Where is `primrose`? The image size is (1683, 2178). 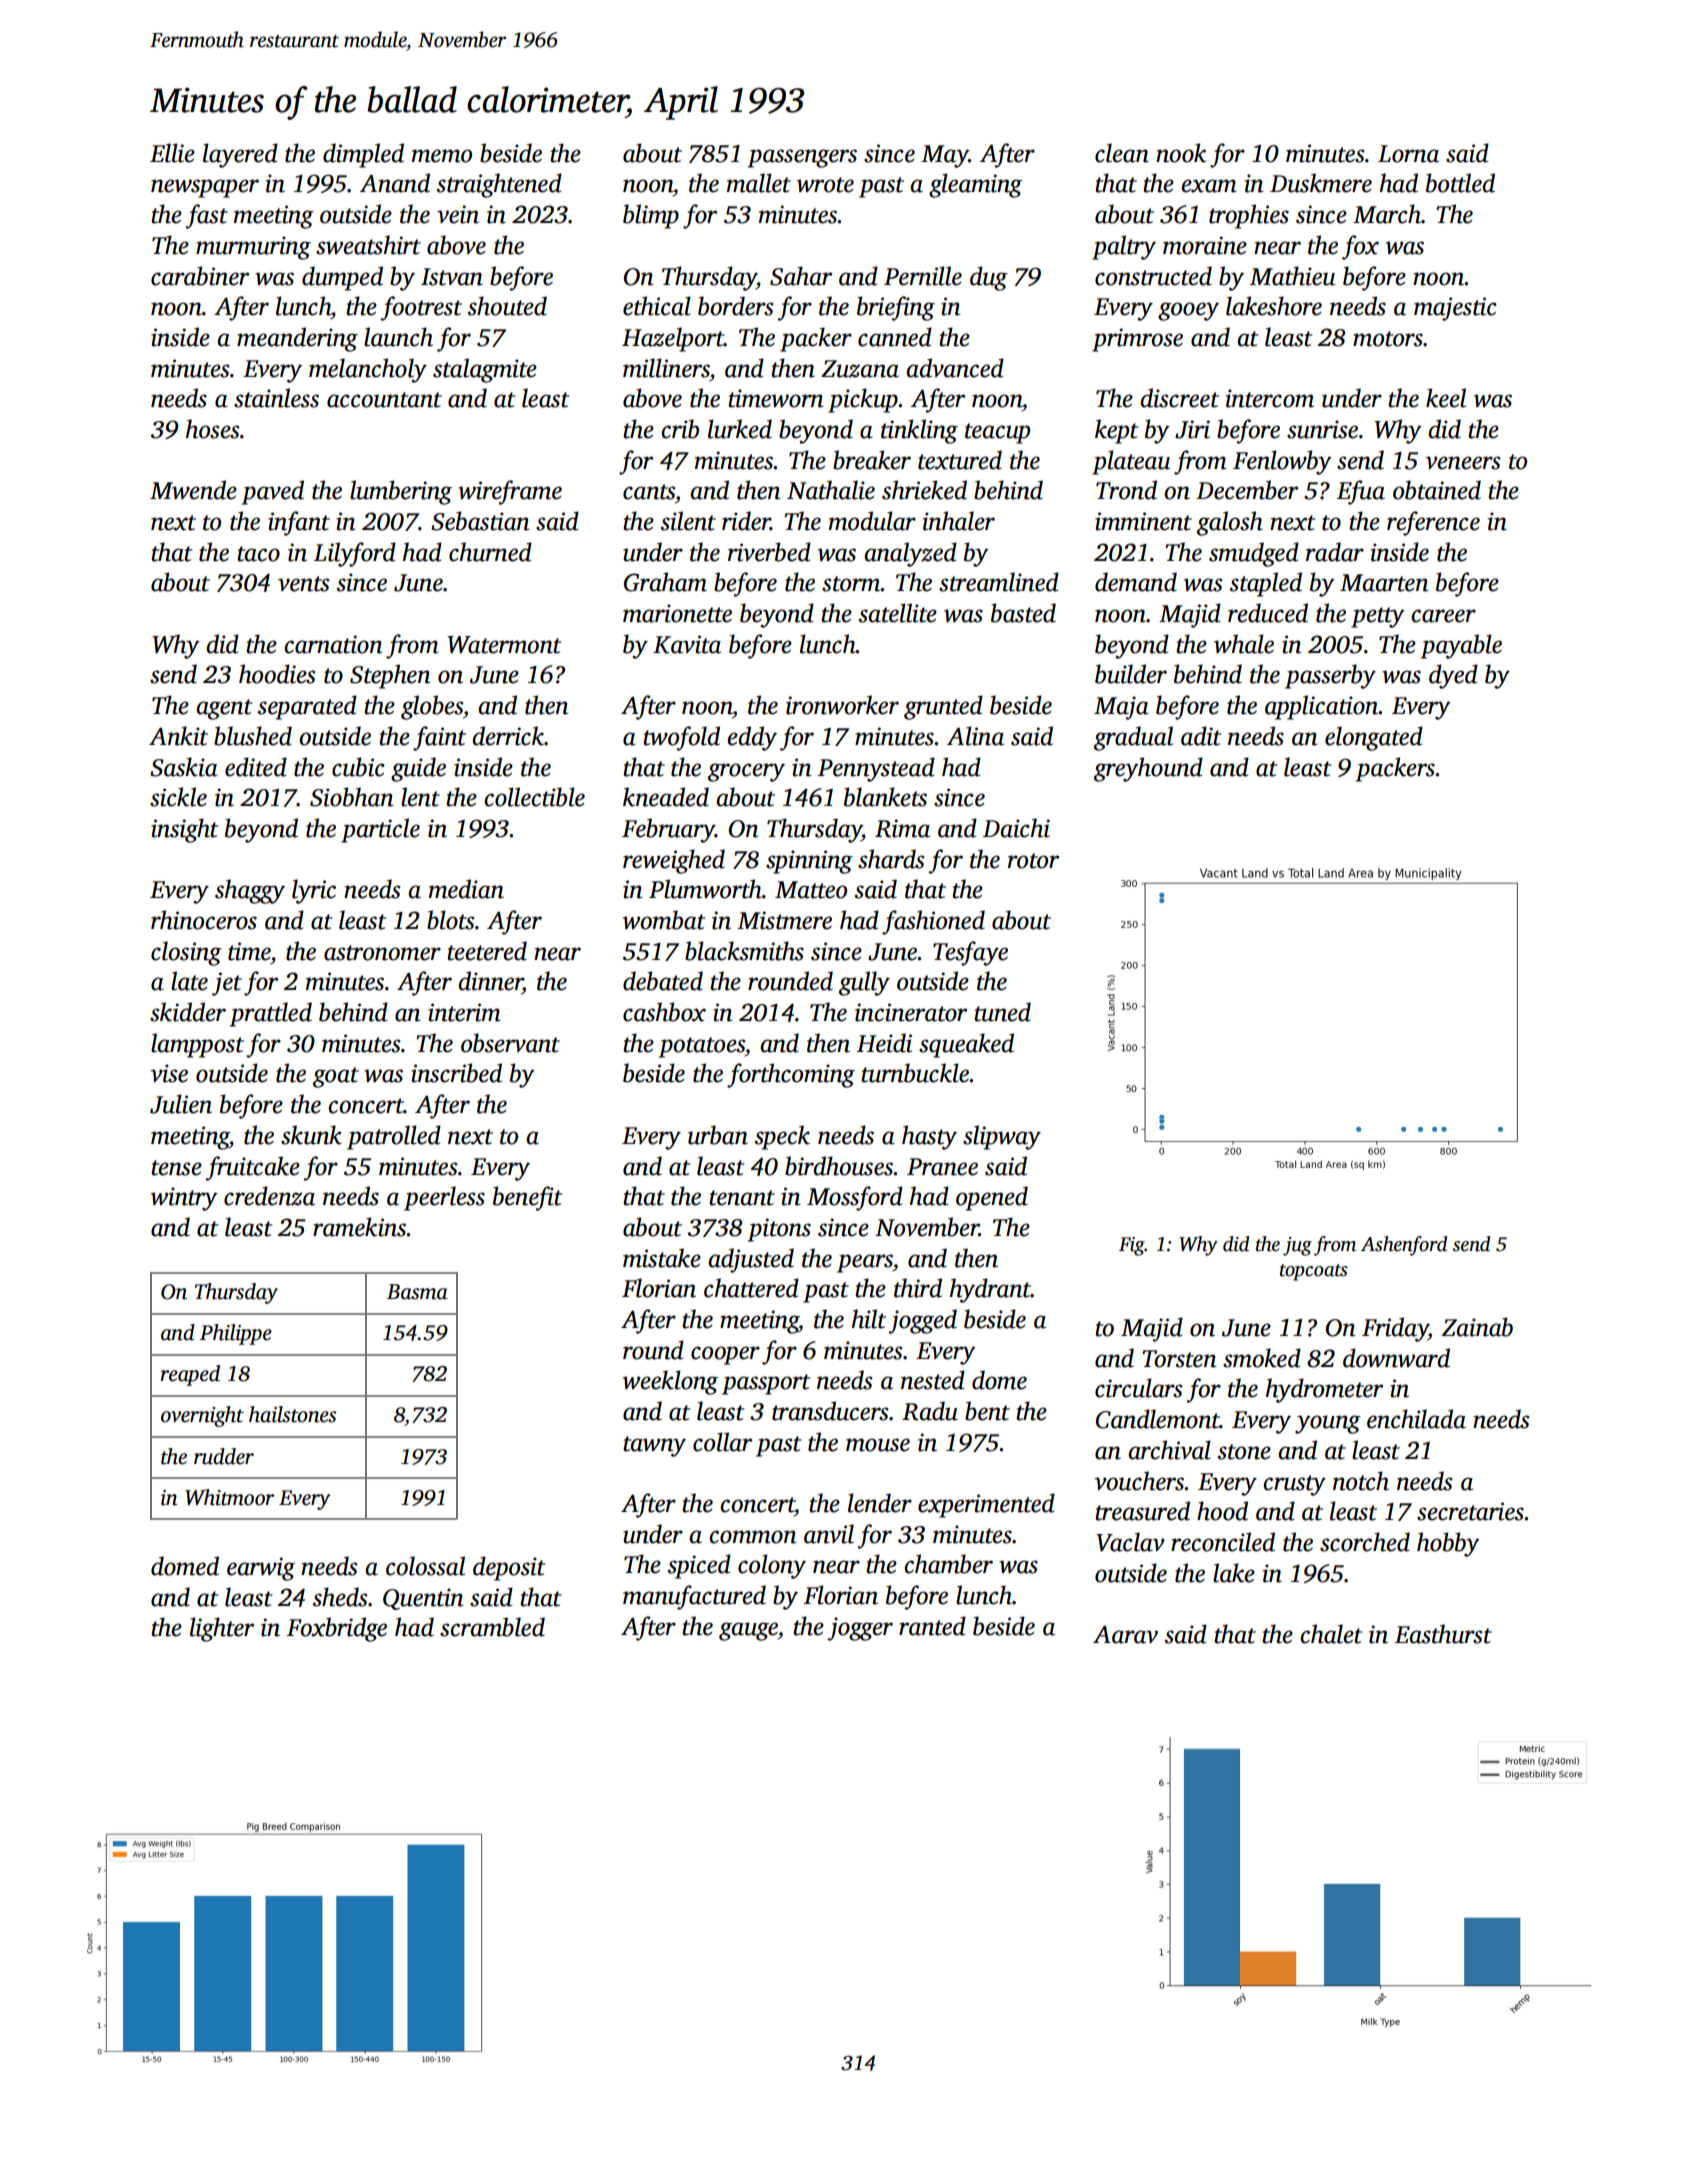 primrose is located at coordinates (1137, 340).
